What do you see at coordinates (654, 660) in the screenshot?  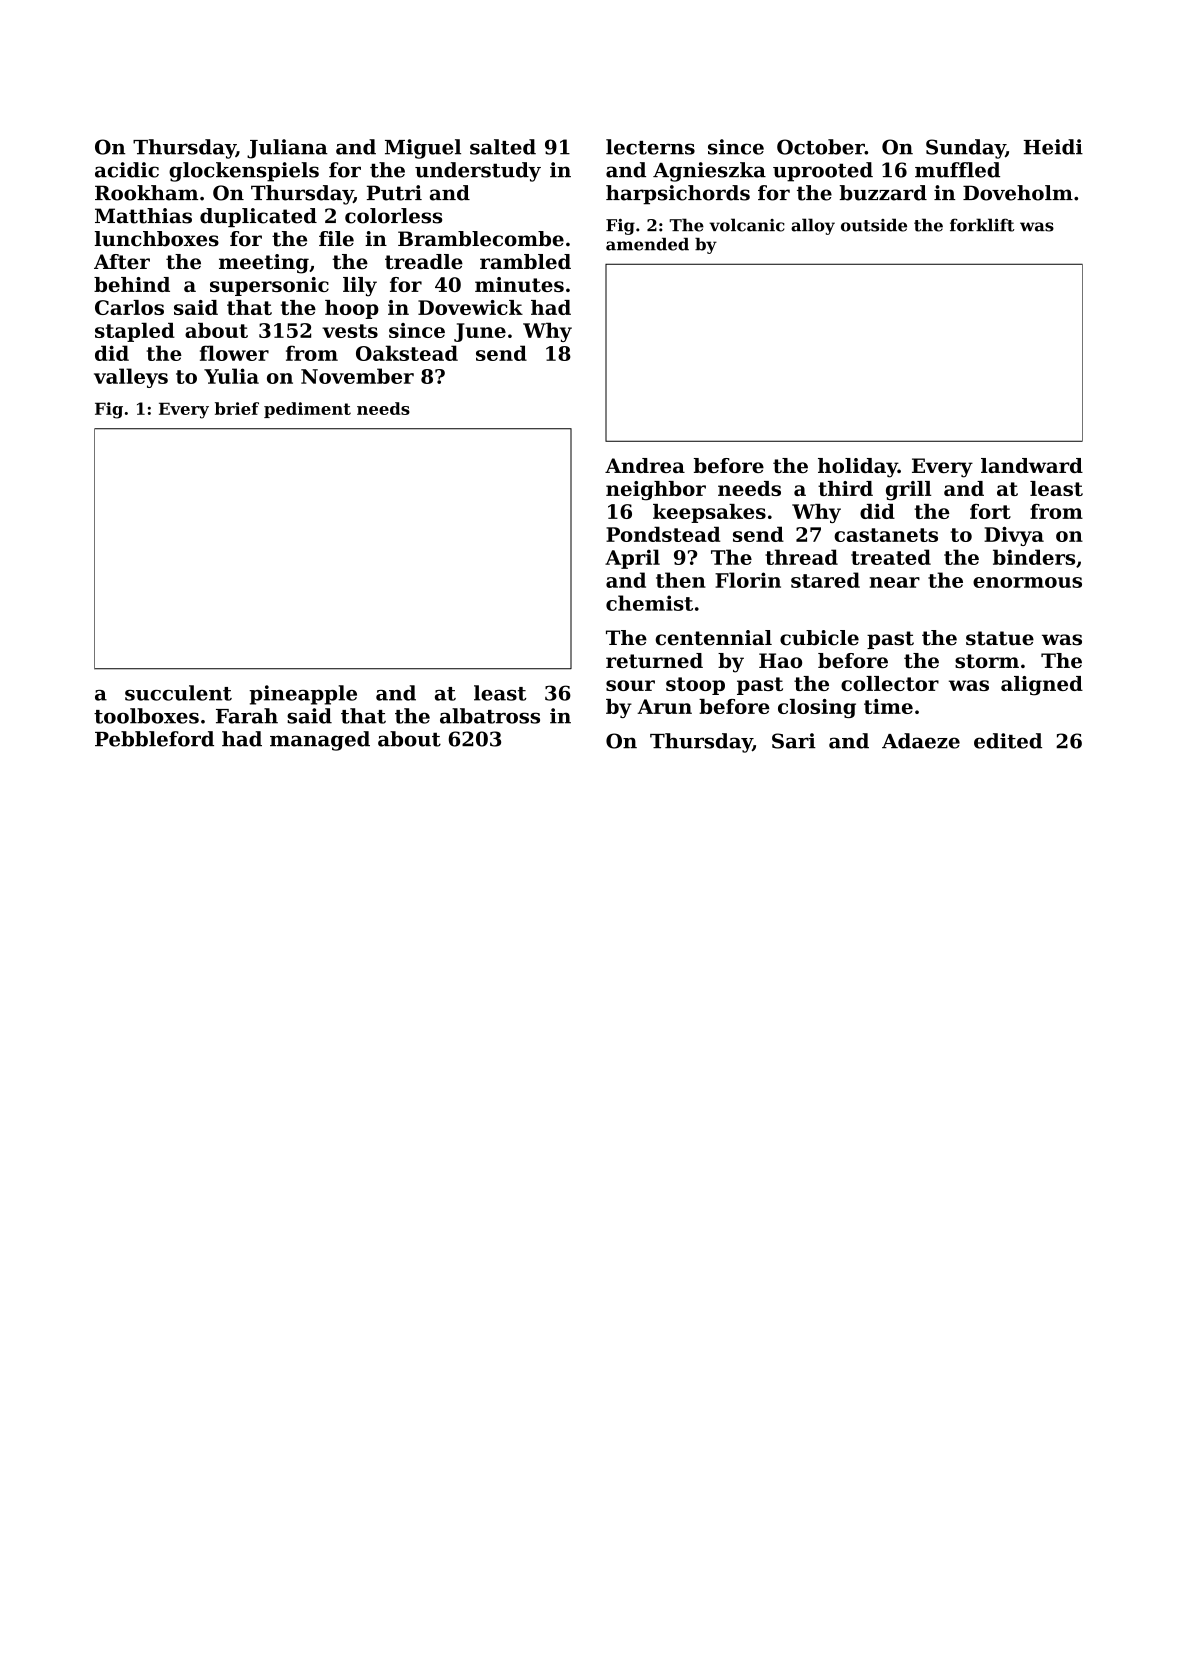 I see `returned` at bounding box center [654, 660].
